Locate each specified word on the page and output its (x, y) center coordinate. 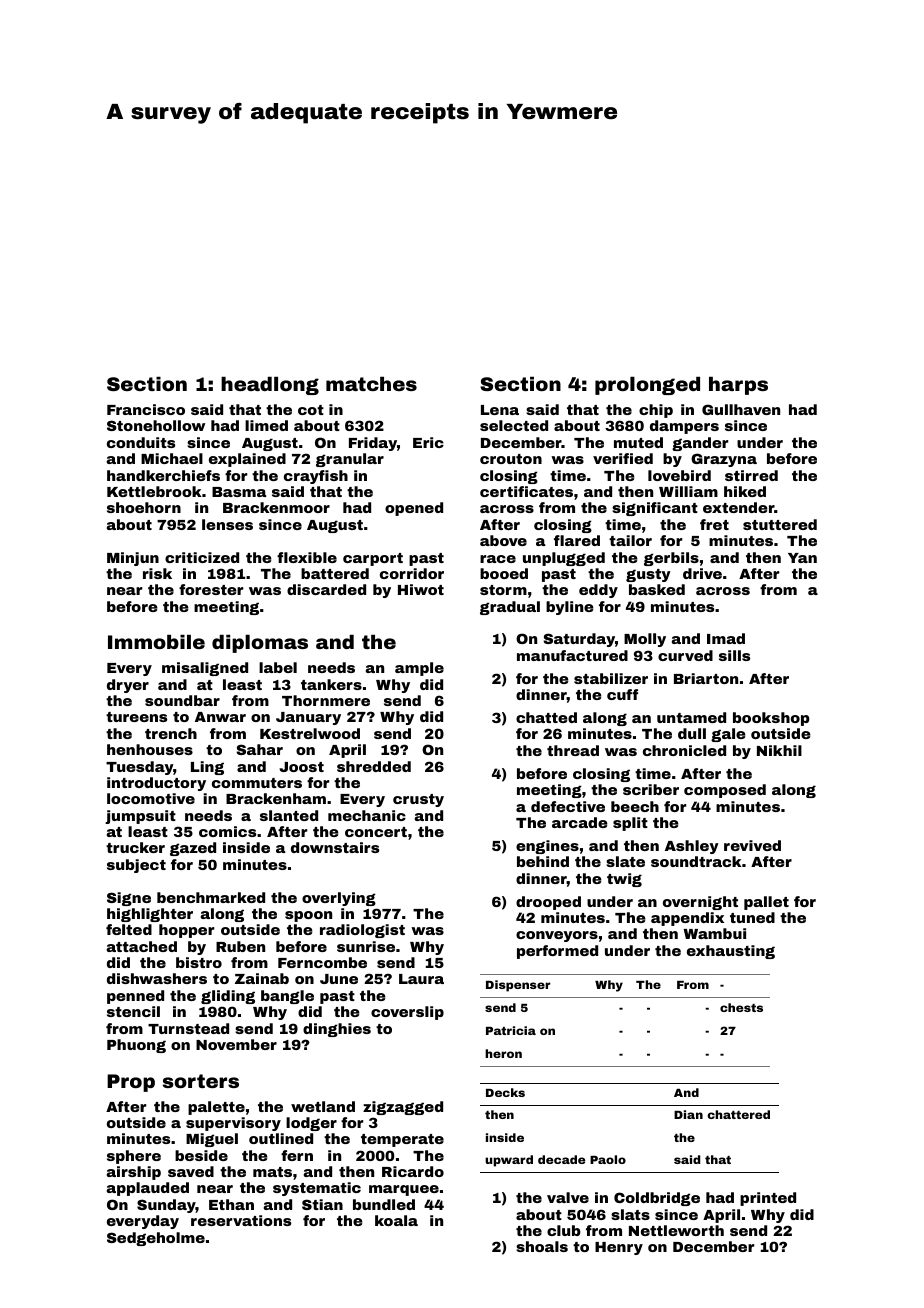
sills (734, 655)
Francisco (146, 409)
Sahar (259, 749)
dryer (128, 686)
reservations (241, 1220)
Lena (500, 410)
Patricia (511, 1030)
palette (216, 1108)
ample (419, 669)
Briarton (706, 678)
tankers (331, 684)
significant (655, 509)
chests (741, 1007)
